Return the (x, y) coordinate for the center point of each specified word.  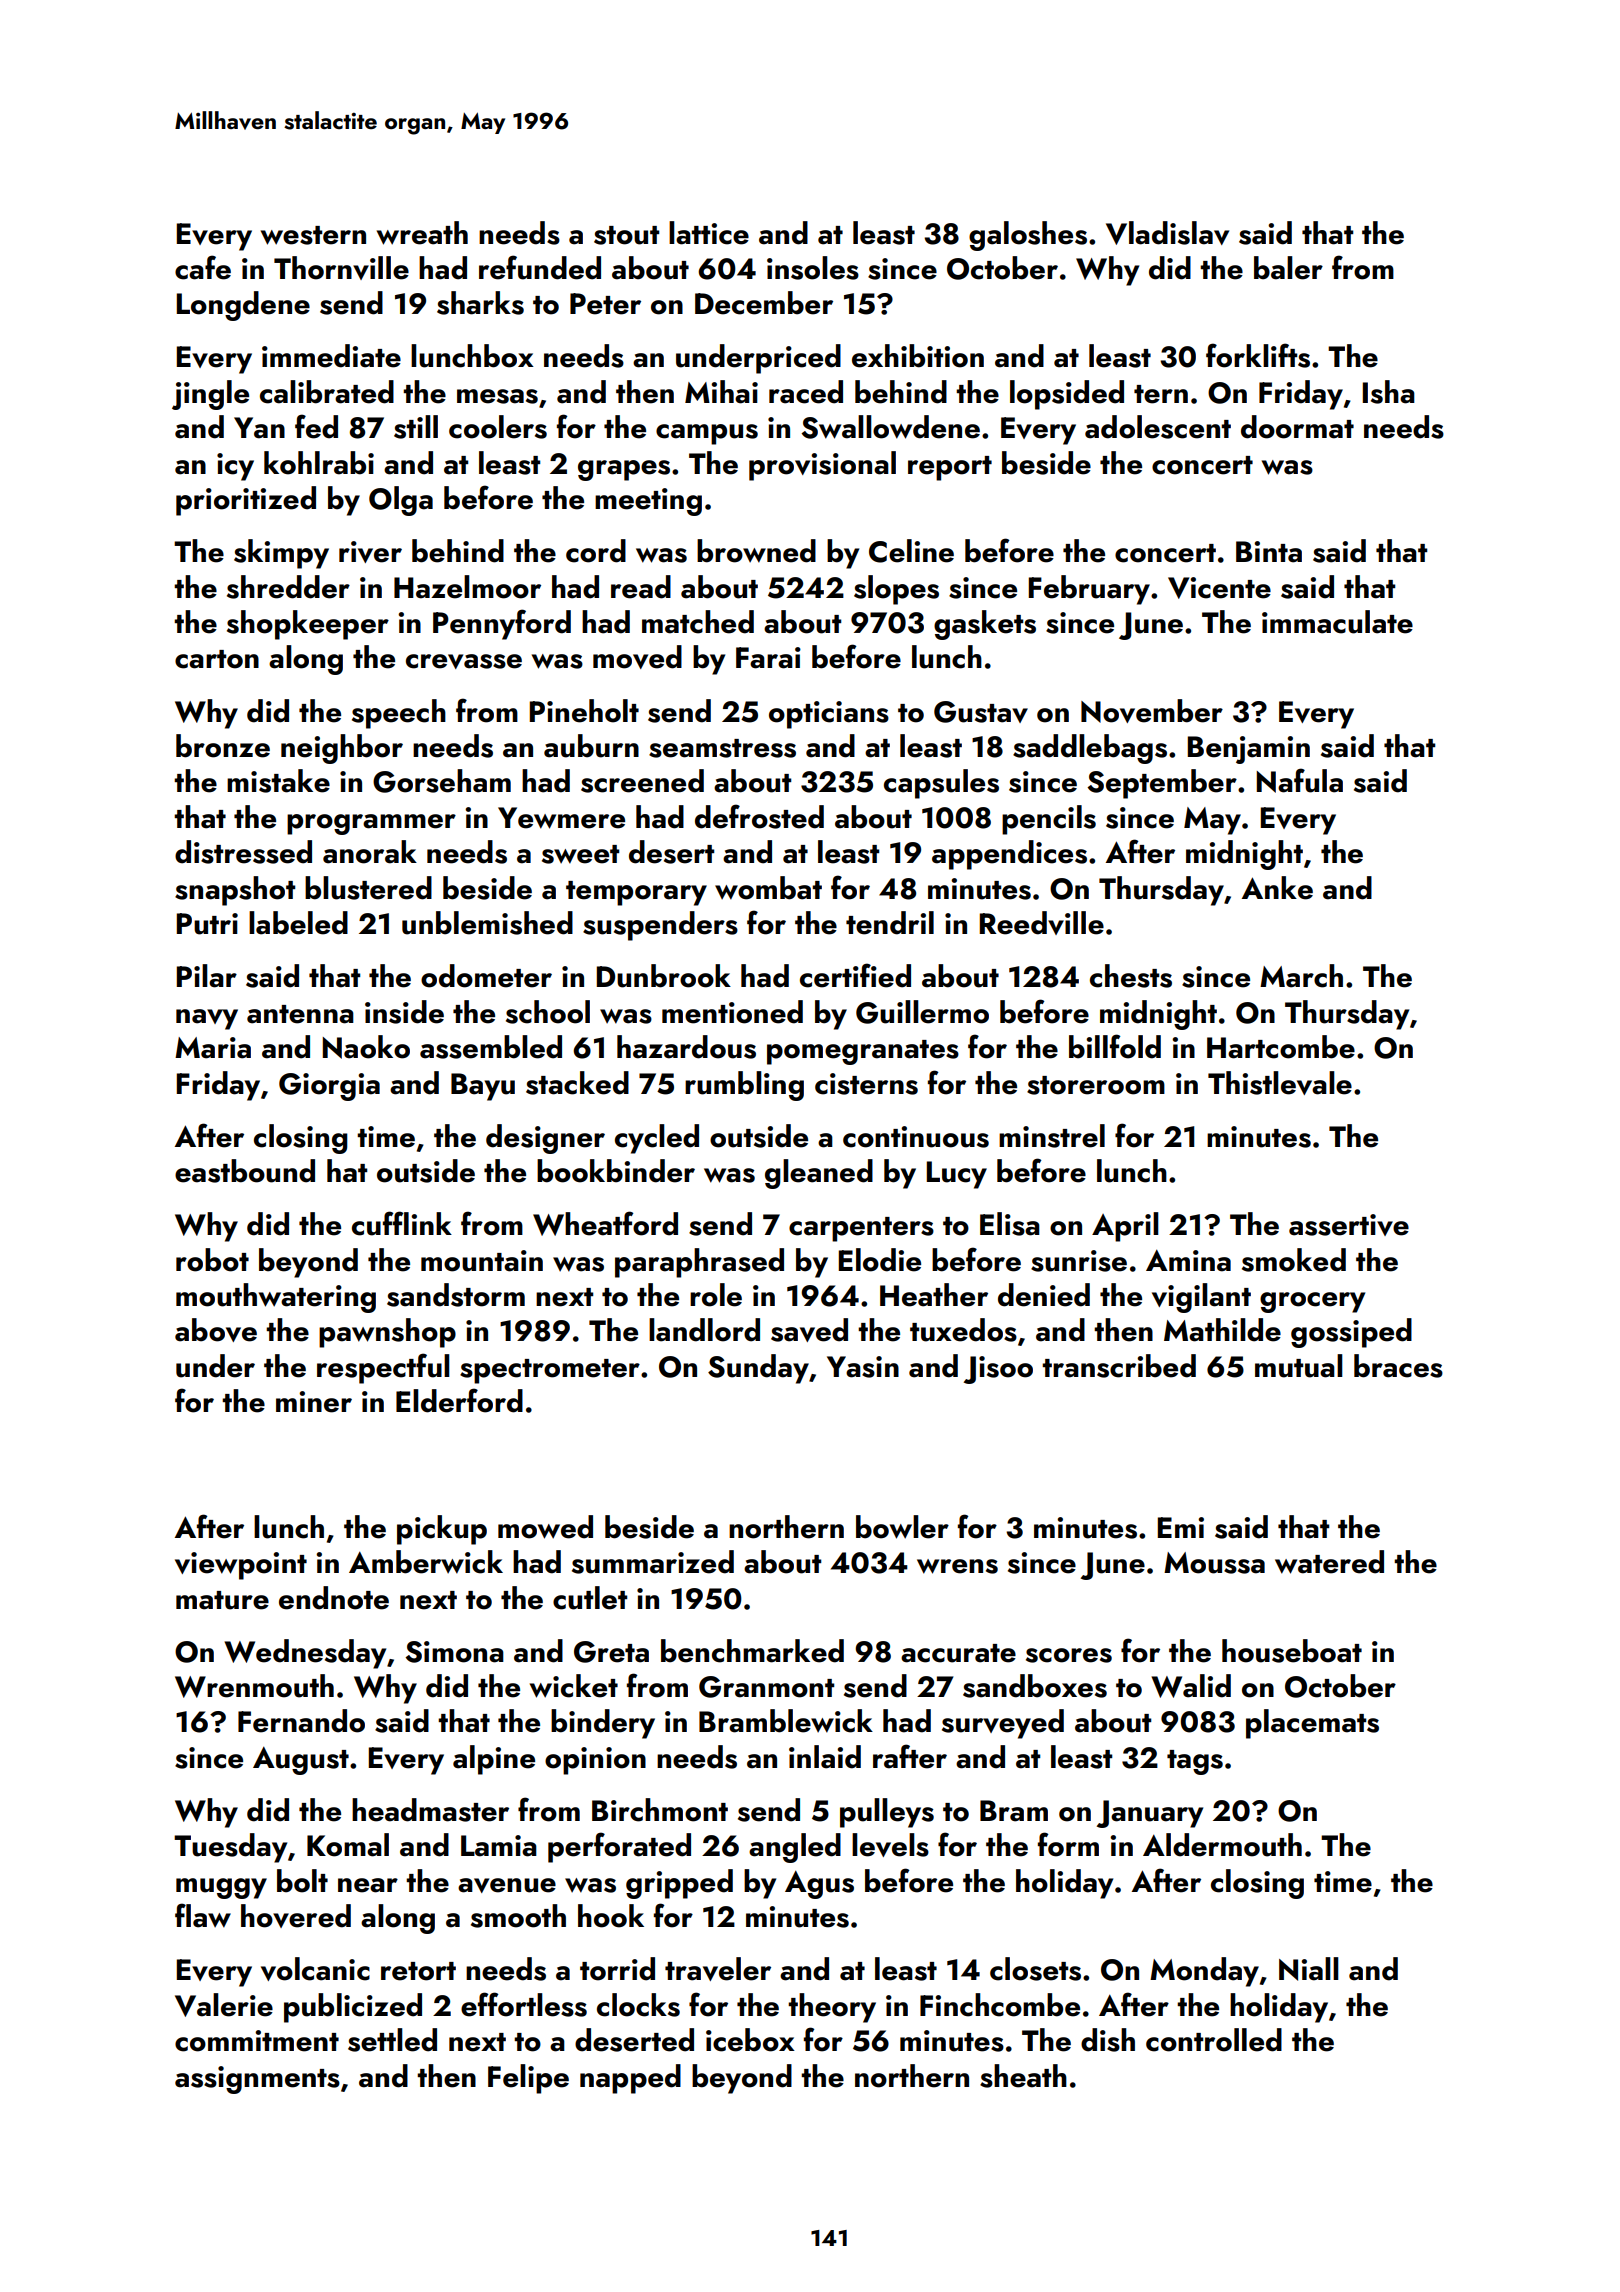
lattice (709, 233)
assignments (257, 2080)
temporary (636, 893)
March (1301, 976)
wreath (422, 233)
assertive (1349, 1225)
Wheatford (605, 1223)
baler (1288, 268)
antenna (300, 1014)
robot (212, 1260)
